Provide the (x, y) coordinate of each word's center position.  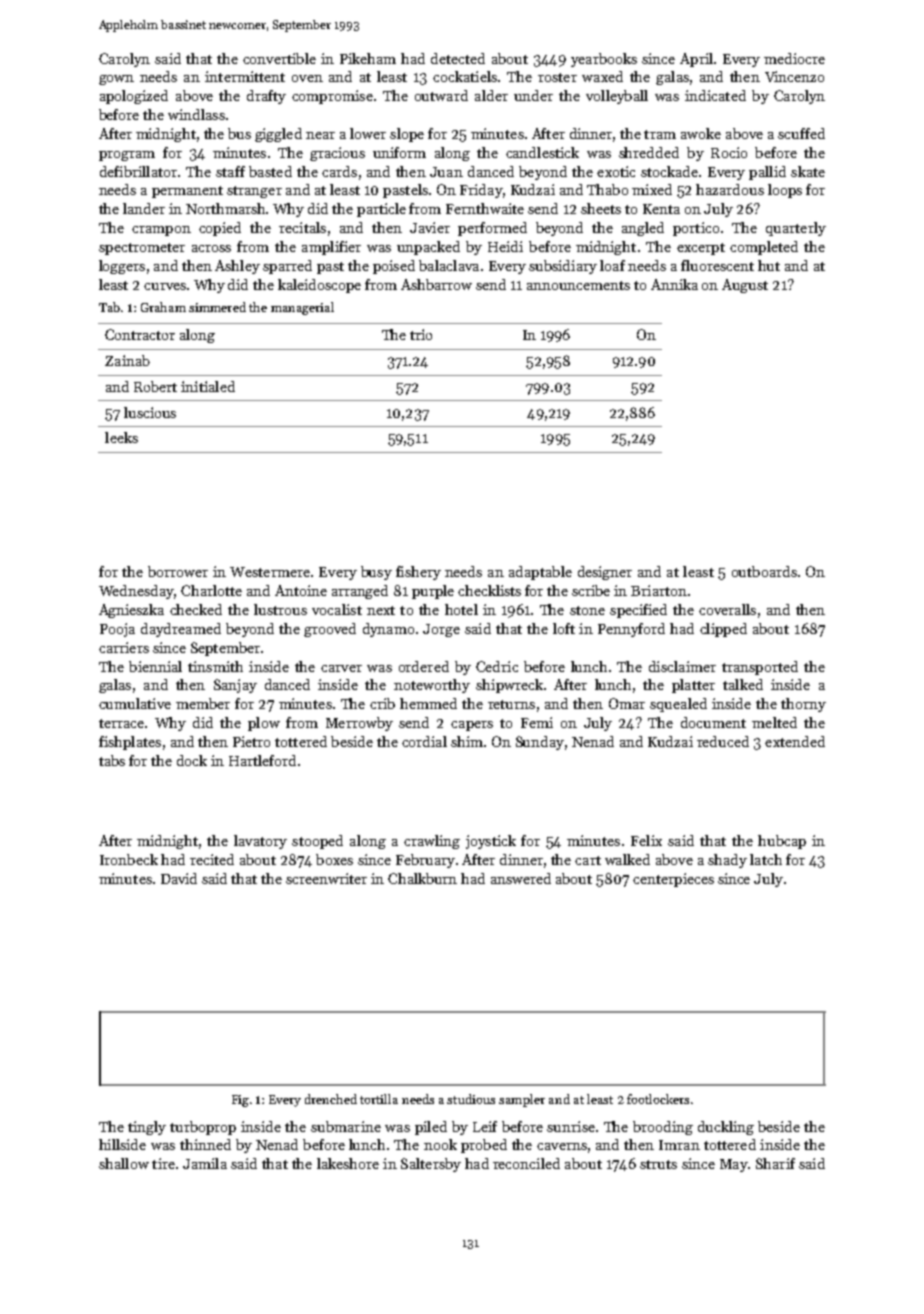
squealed (678, 705)
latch (766, 859)
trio (421, 334)
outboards (764, 571)
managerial (302, 308)
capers (472, 726)
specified (638, 611)
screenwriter (326, 878)
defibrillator (138, 171)
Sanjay (235, 686)
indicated (715, 95)
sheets (601, 208)
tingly (147, 1128)
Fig (240, 1101)
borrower (178, 571)
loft (564, 628)
